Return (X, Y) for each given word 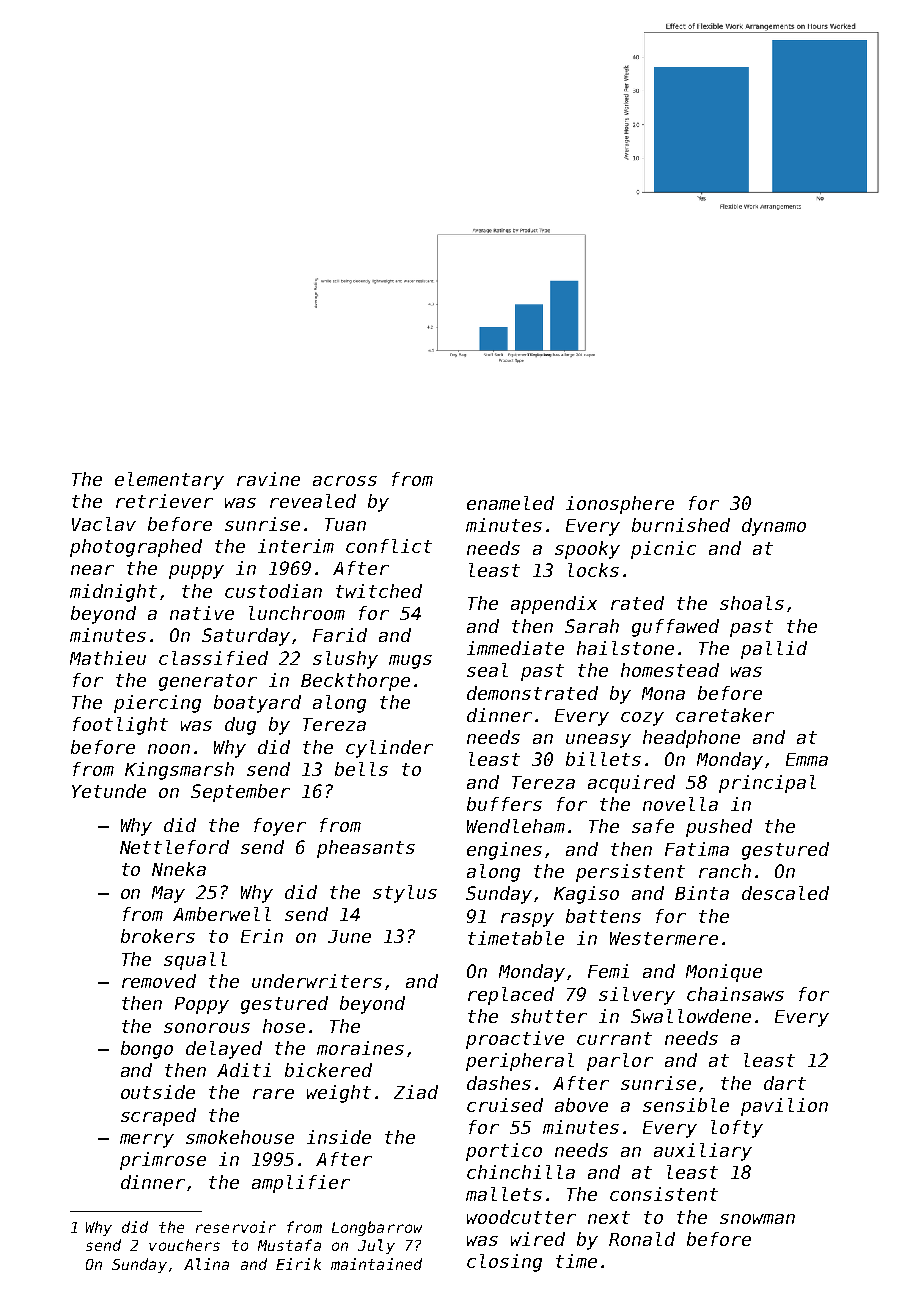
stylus (405, 894)
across (345, 481)
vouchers (184, 1245)
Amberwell (222, 914)
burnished (681, 525)
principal (767, 784)
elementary (169, 481)
